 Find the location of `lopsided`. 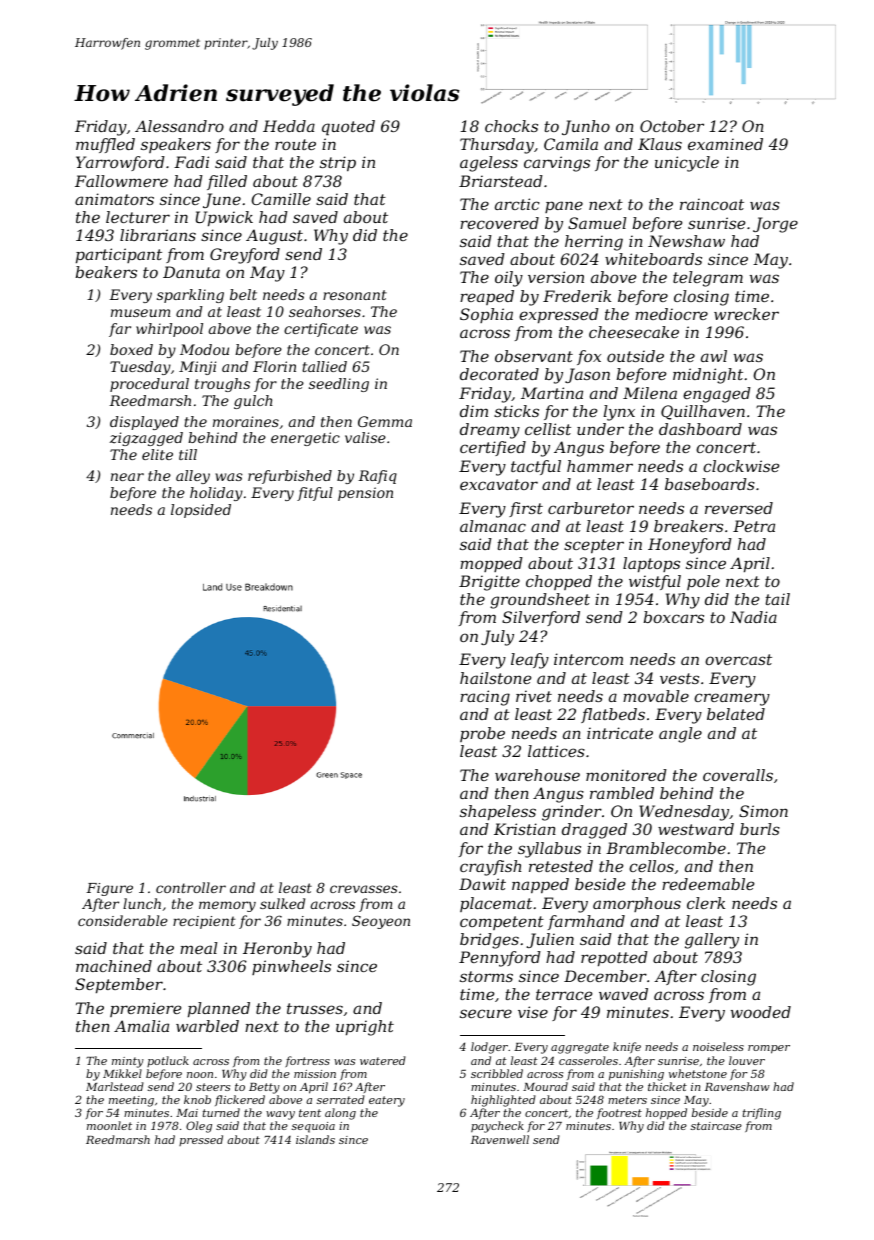

lopsided is located at coordinates (201, 511).
